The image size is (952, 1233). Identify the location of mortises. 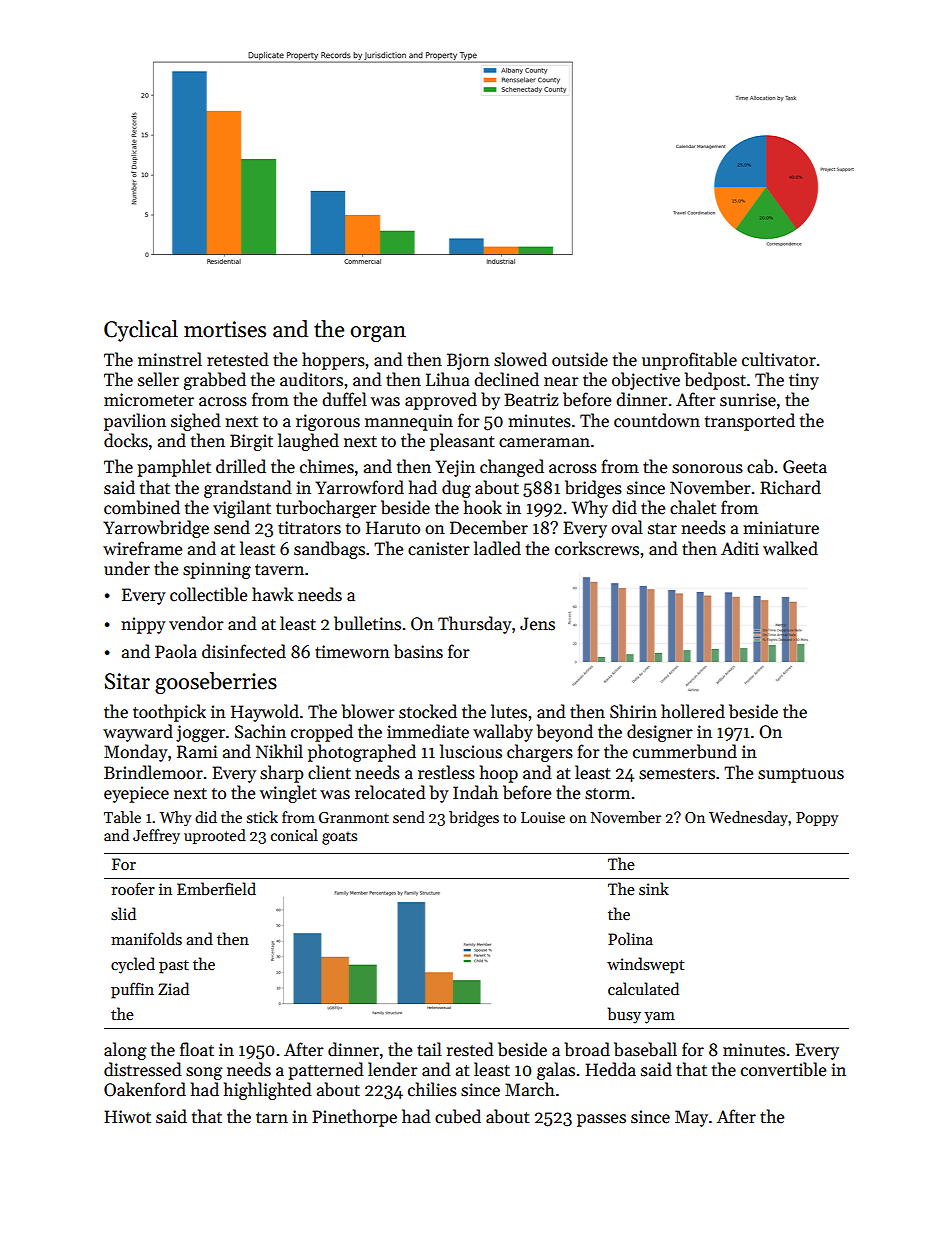
(225, 329).
